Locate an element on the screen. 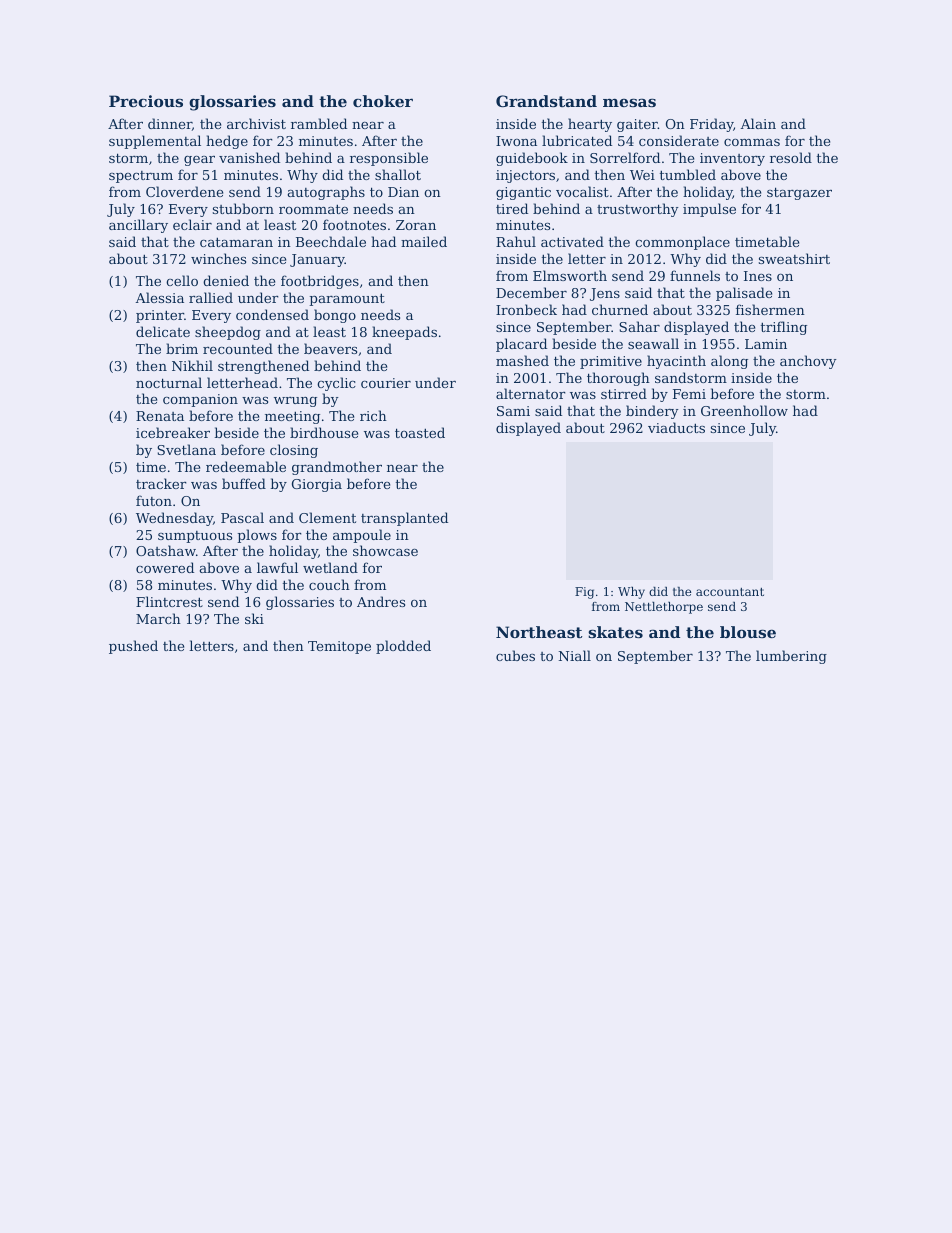 The height and width of the screenshot is (1233, 952). cowered is located at coordinates (165, 567).
